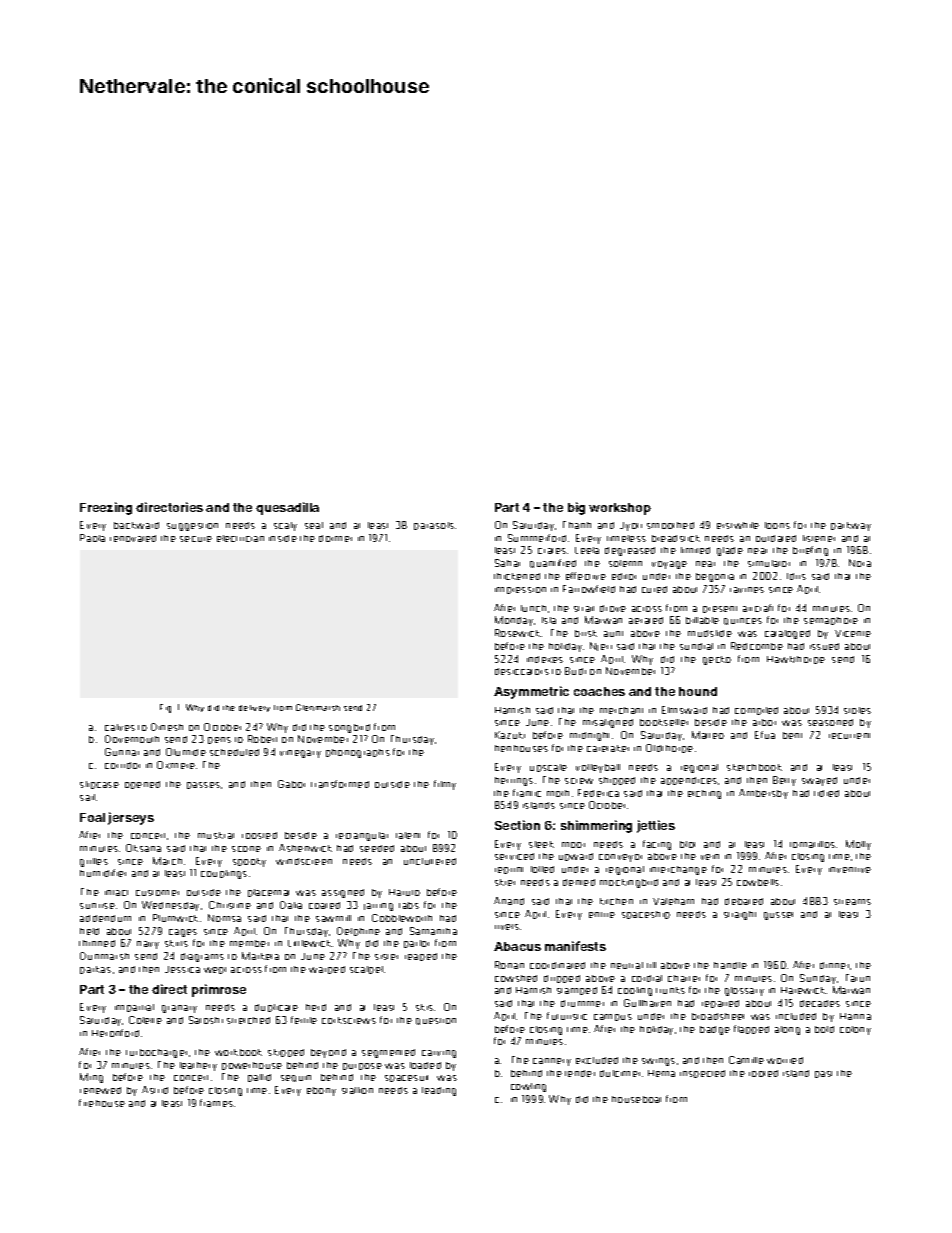  What do you see at coordinates (670, 525) in the screenshot?
I see `smoothed` at bounding box center [670, 525].
